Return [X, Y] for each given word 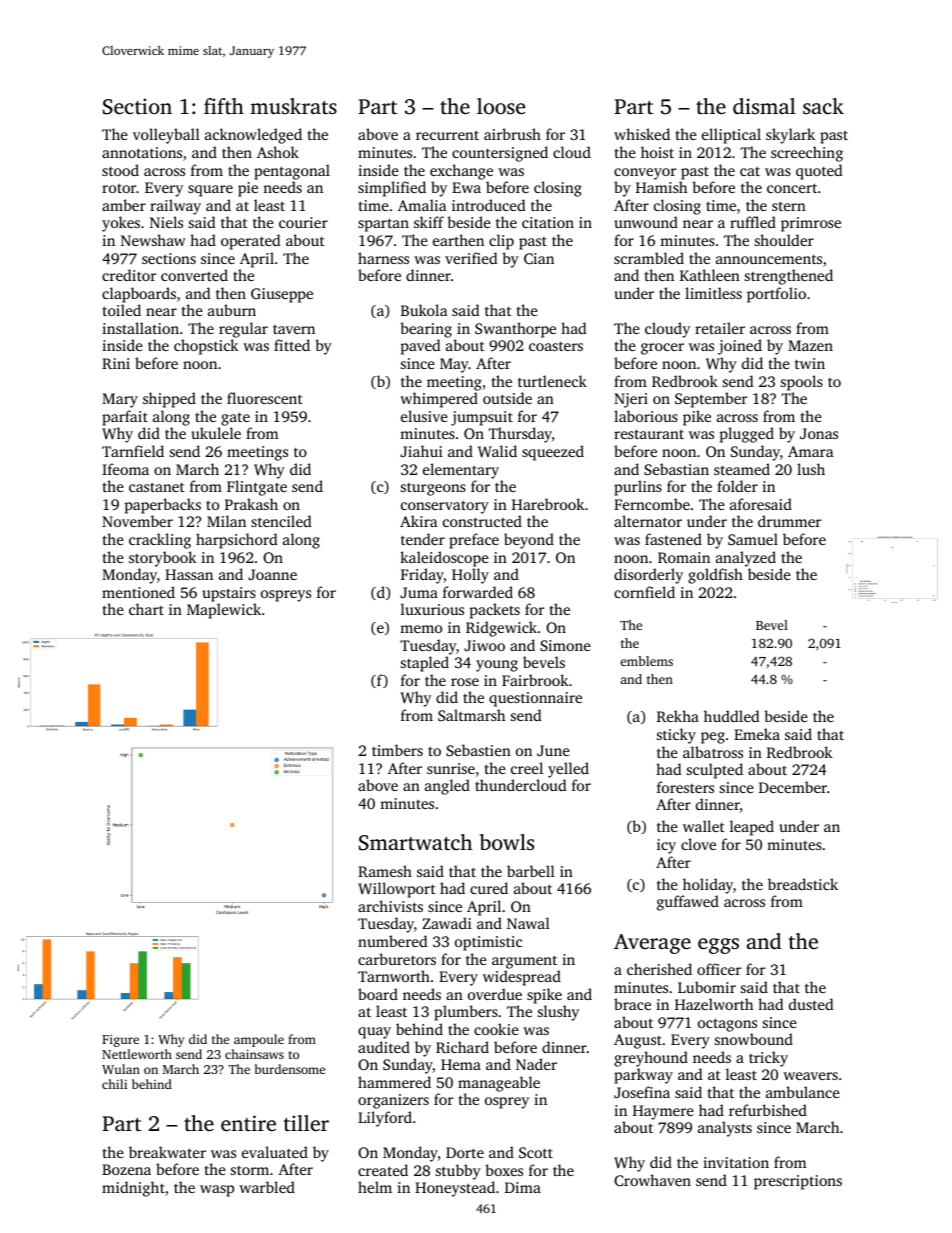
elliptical [731, 136]
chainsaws [254, 1054]
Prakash [251, 504]
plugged [747, 435]
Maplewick [224, 611]
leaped [752, 828]
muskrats [293, 106]
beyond [529, 541]
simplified [392, 189]
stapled [425, 664]
